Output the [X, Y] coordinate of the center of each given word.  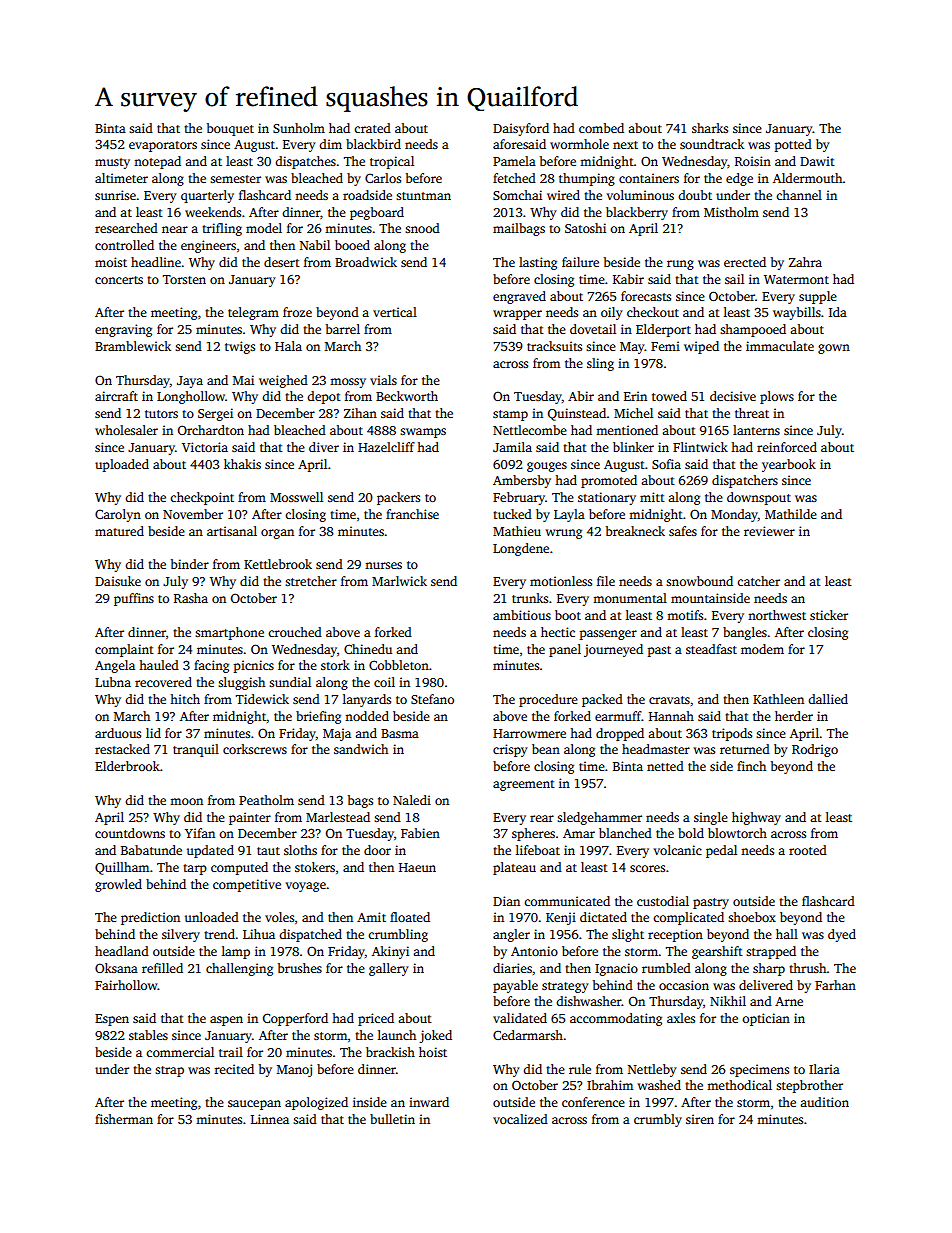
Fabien [420, 833]
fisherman [124, 1119]
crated [372, 128]
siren [700, 1119]
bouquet [230, 129]
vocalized [520, 1119]
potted [793, 145]
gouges [547, 467]
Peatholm [266, 800]
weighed [283, 381]
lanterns [756, 430]
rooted [808, 850]
